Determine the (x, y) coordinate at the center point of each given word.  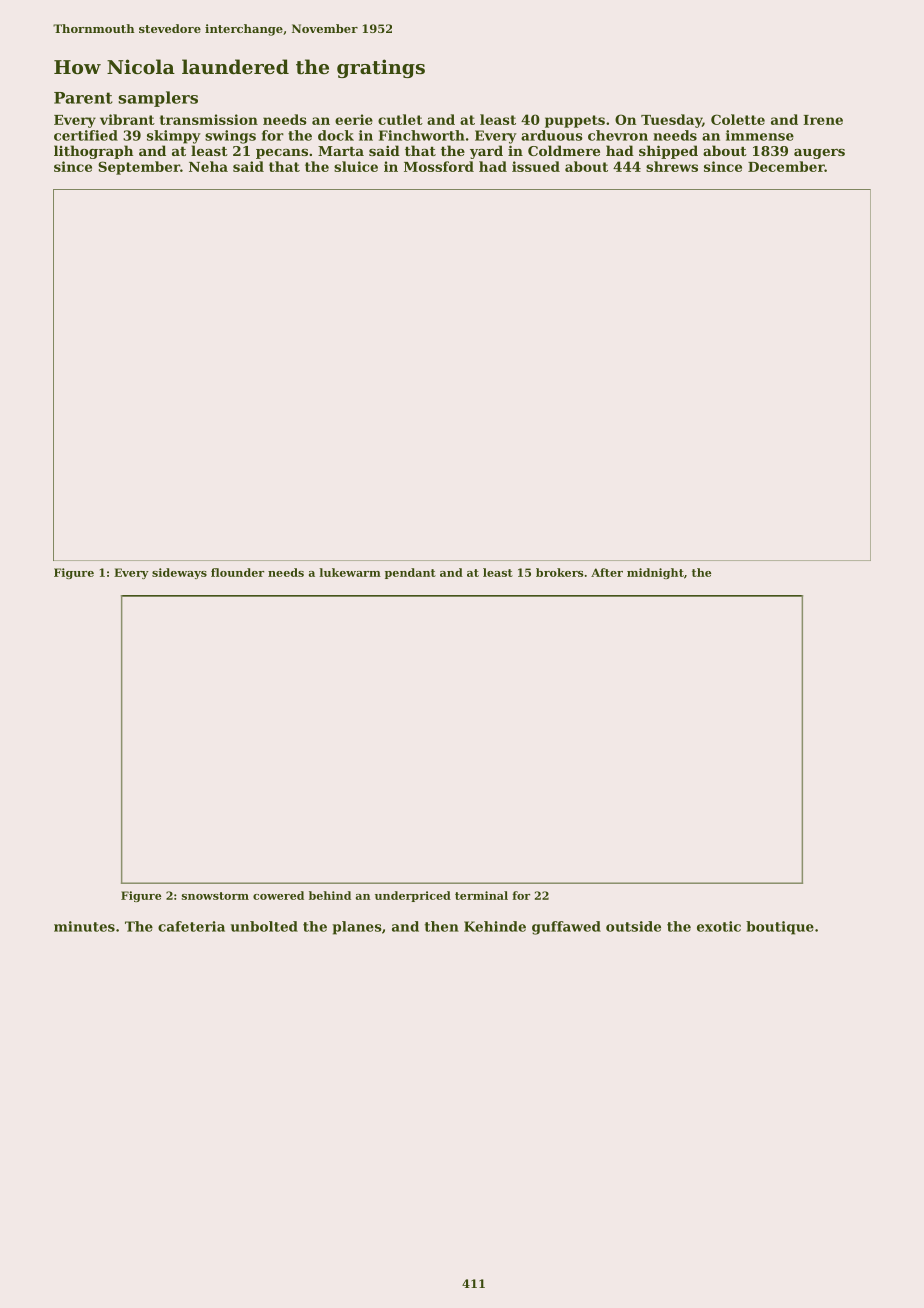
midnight (655, 573)
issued (536, 166)
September (139, 168)
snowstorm (215, 896)
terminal (481, 895)
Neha (208, 166)
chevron (618, 135)
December (786, 166)
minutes (84, 926)
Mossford (439, 166)
